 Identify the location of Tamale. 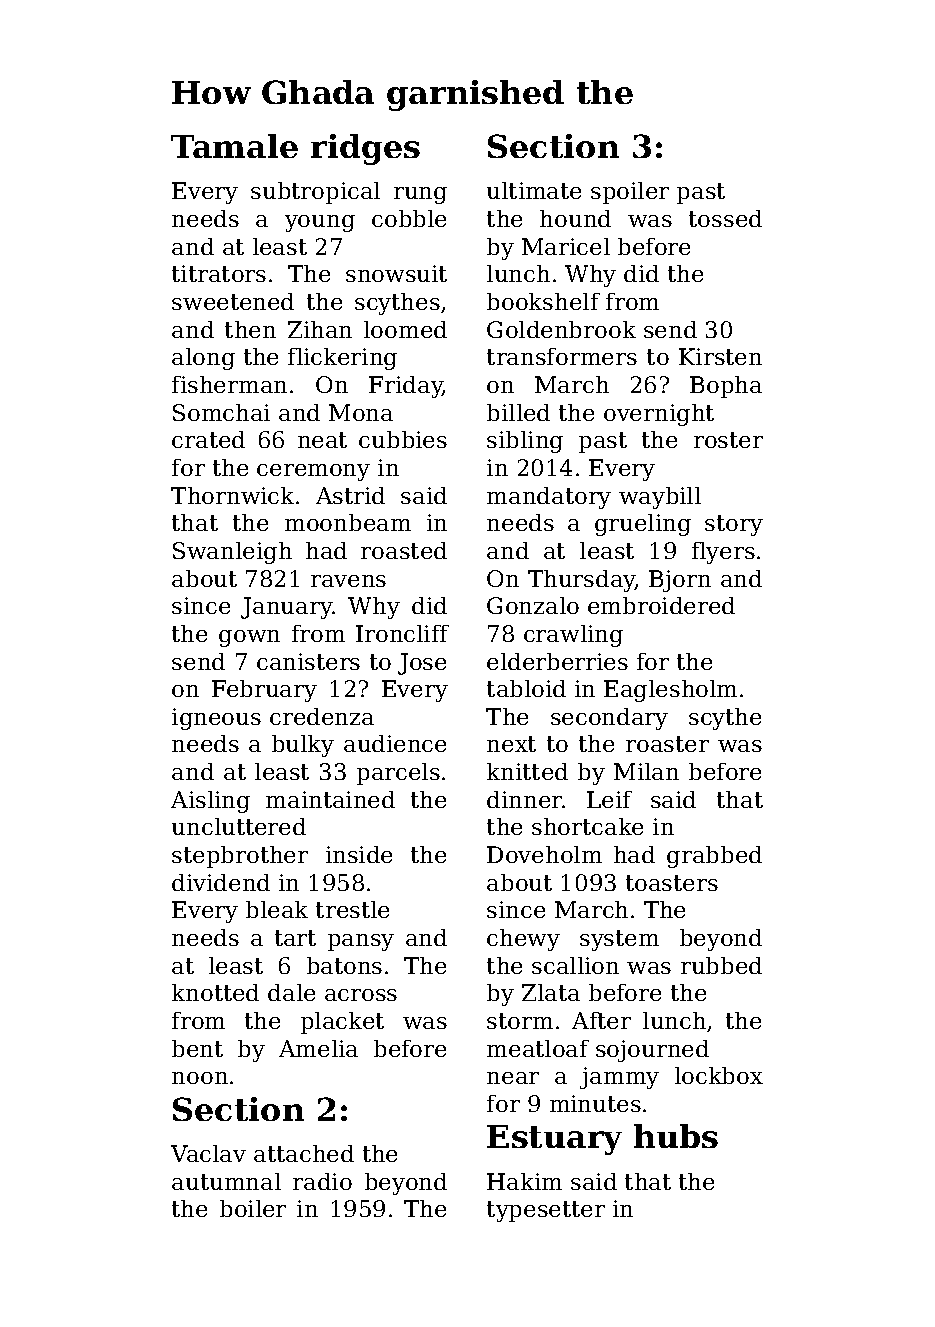
(234, 146).
